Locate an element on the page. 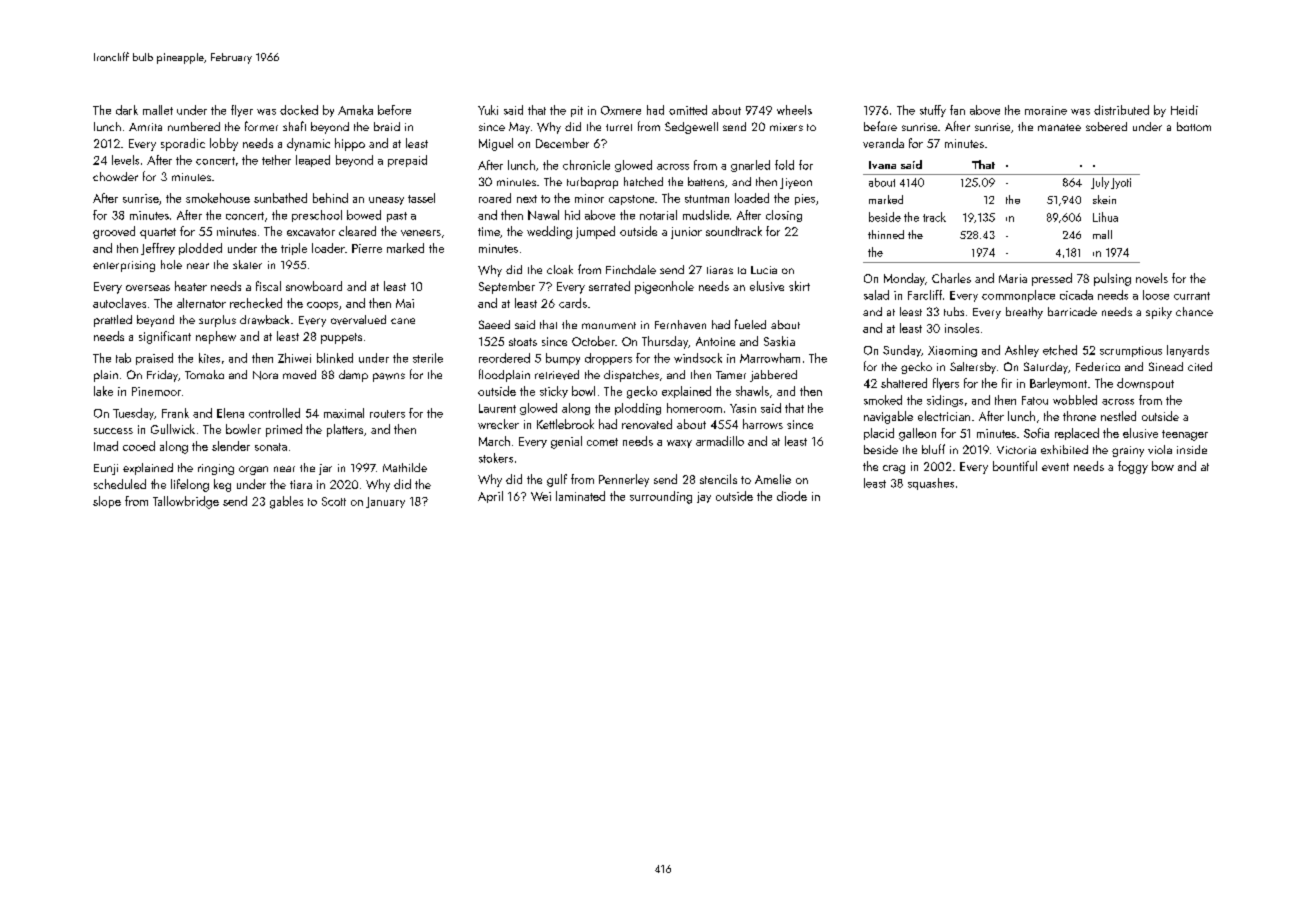  thinned is located at coordinates (886, 234).
